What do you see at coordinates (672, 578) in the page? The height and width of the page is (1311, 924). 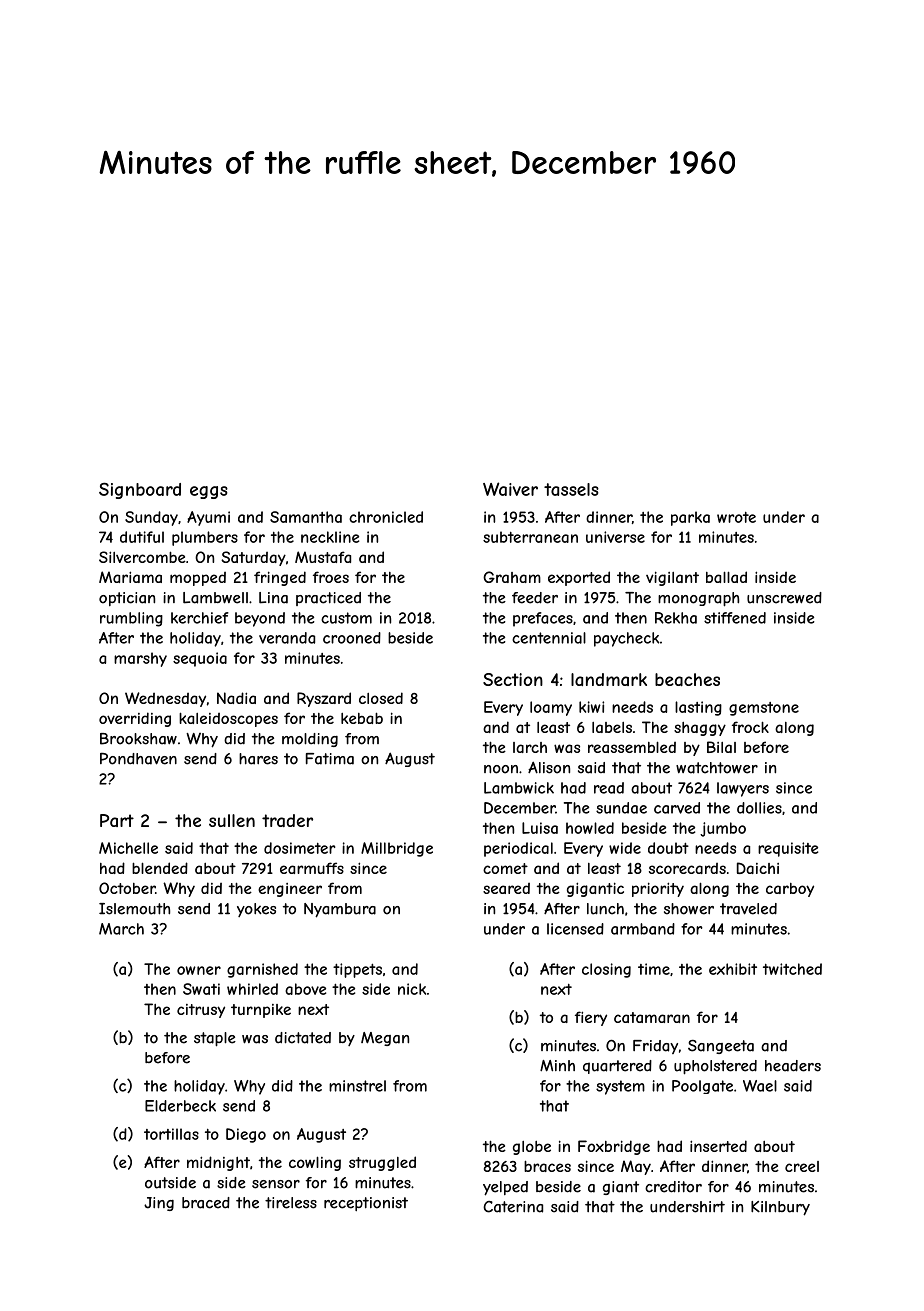 I see `vigilant` at bounding box center [672, 578].
